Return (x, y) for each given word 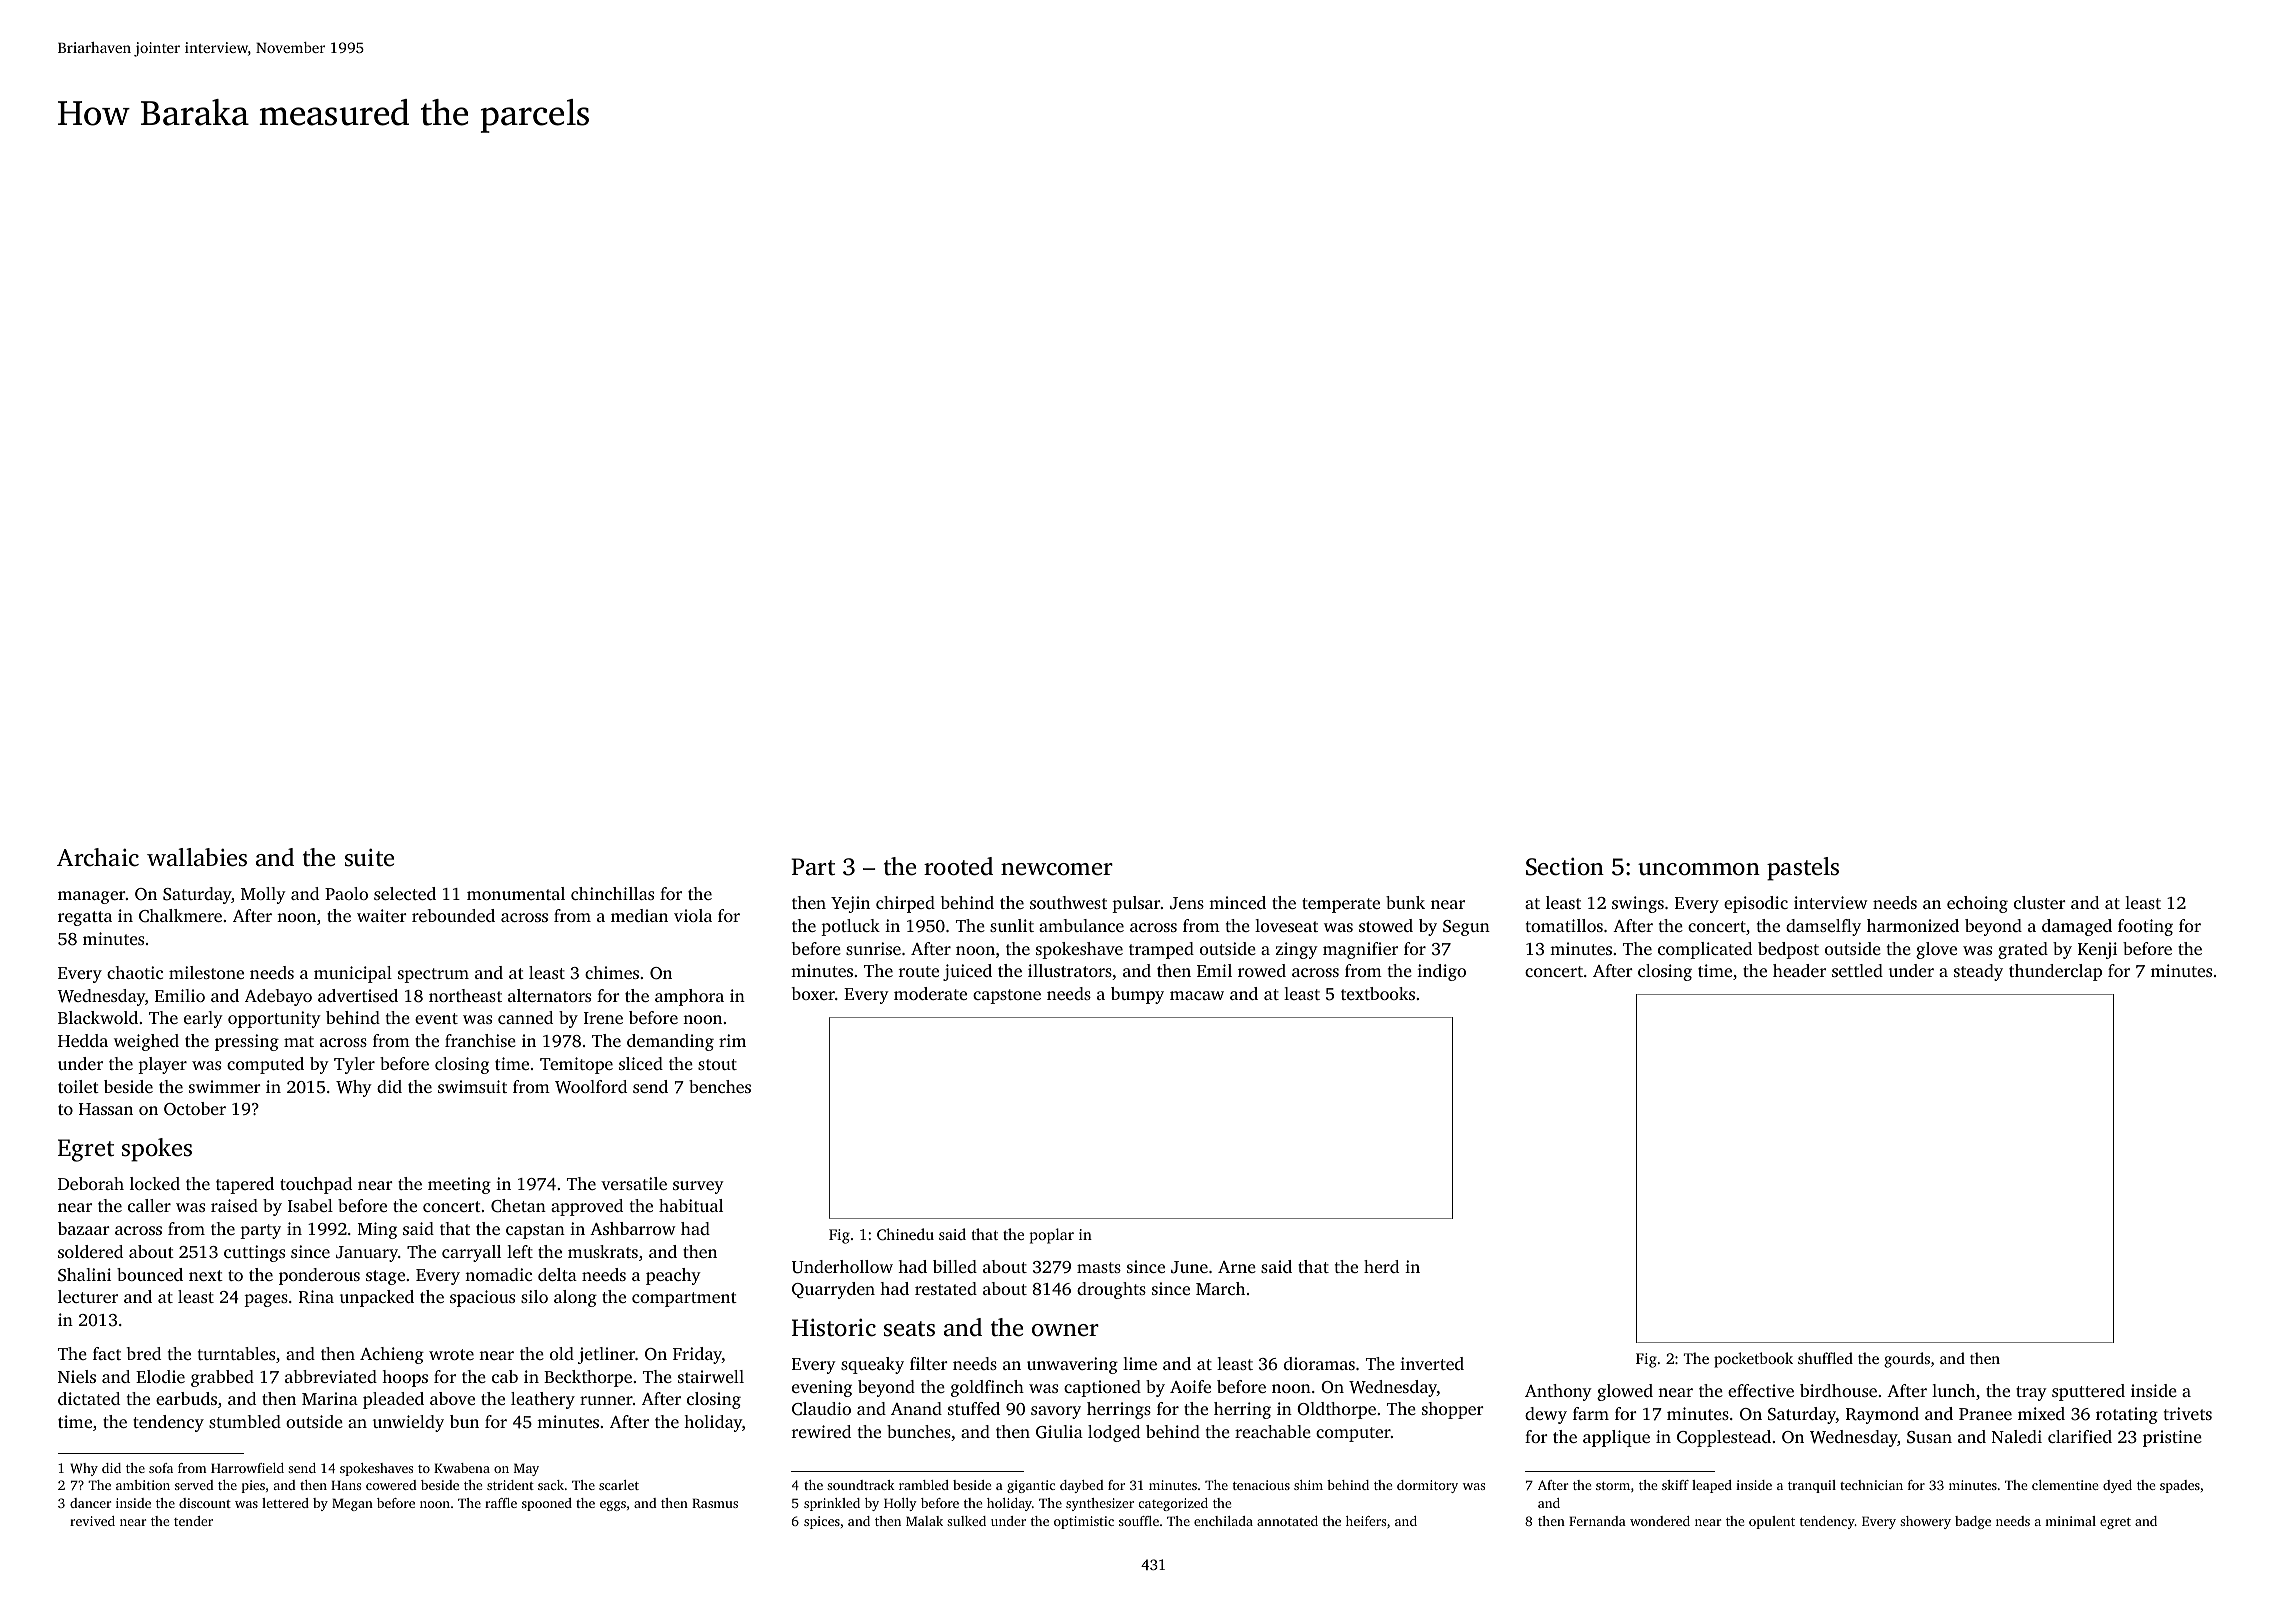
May (526, 1469)
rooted (958, 866)
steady (1978, 972)
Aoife (1190, 1386)
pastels (1803, 869)
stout (717, 1064)
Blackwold (98, 1017)
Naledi (2017, 1436)
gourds (1907, 1360)
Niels (77, 1376)
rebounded (453, 915)
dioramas (1319, 1363)
